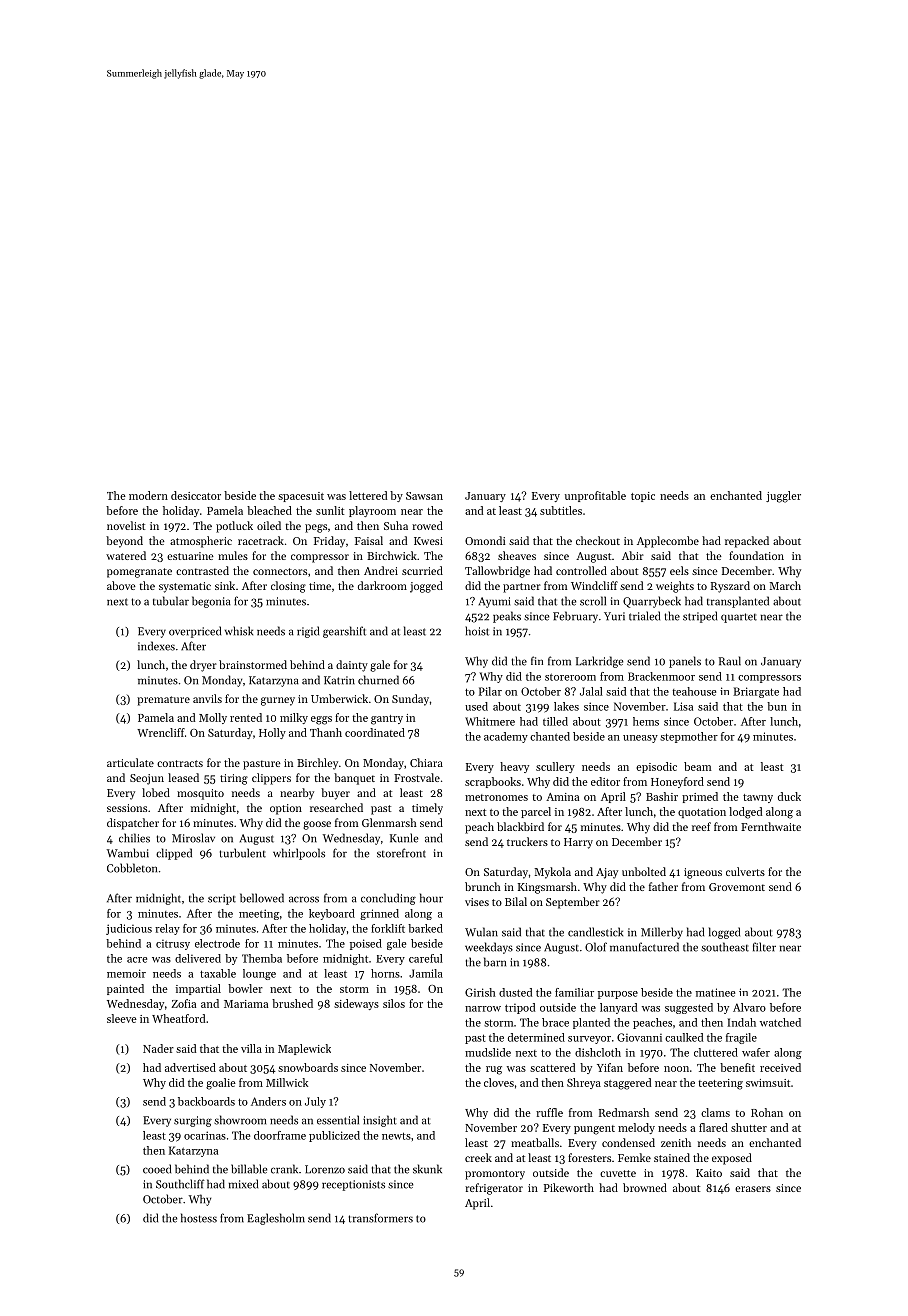 The width and height of the screenshot is (908, 1316). Describe the element at coordinates (783, 497) in the screenshot. I see `juggler` at that location.
